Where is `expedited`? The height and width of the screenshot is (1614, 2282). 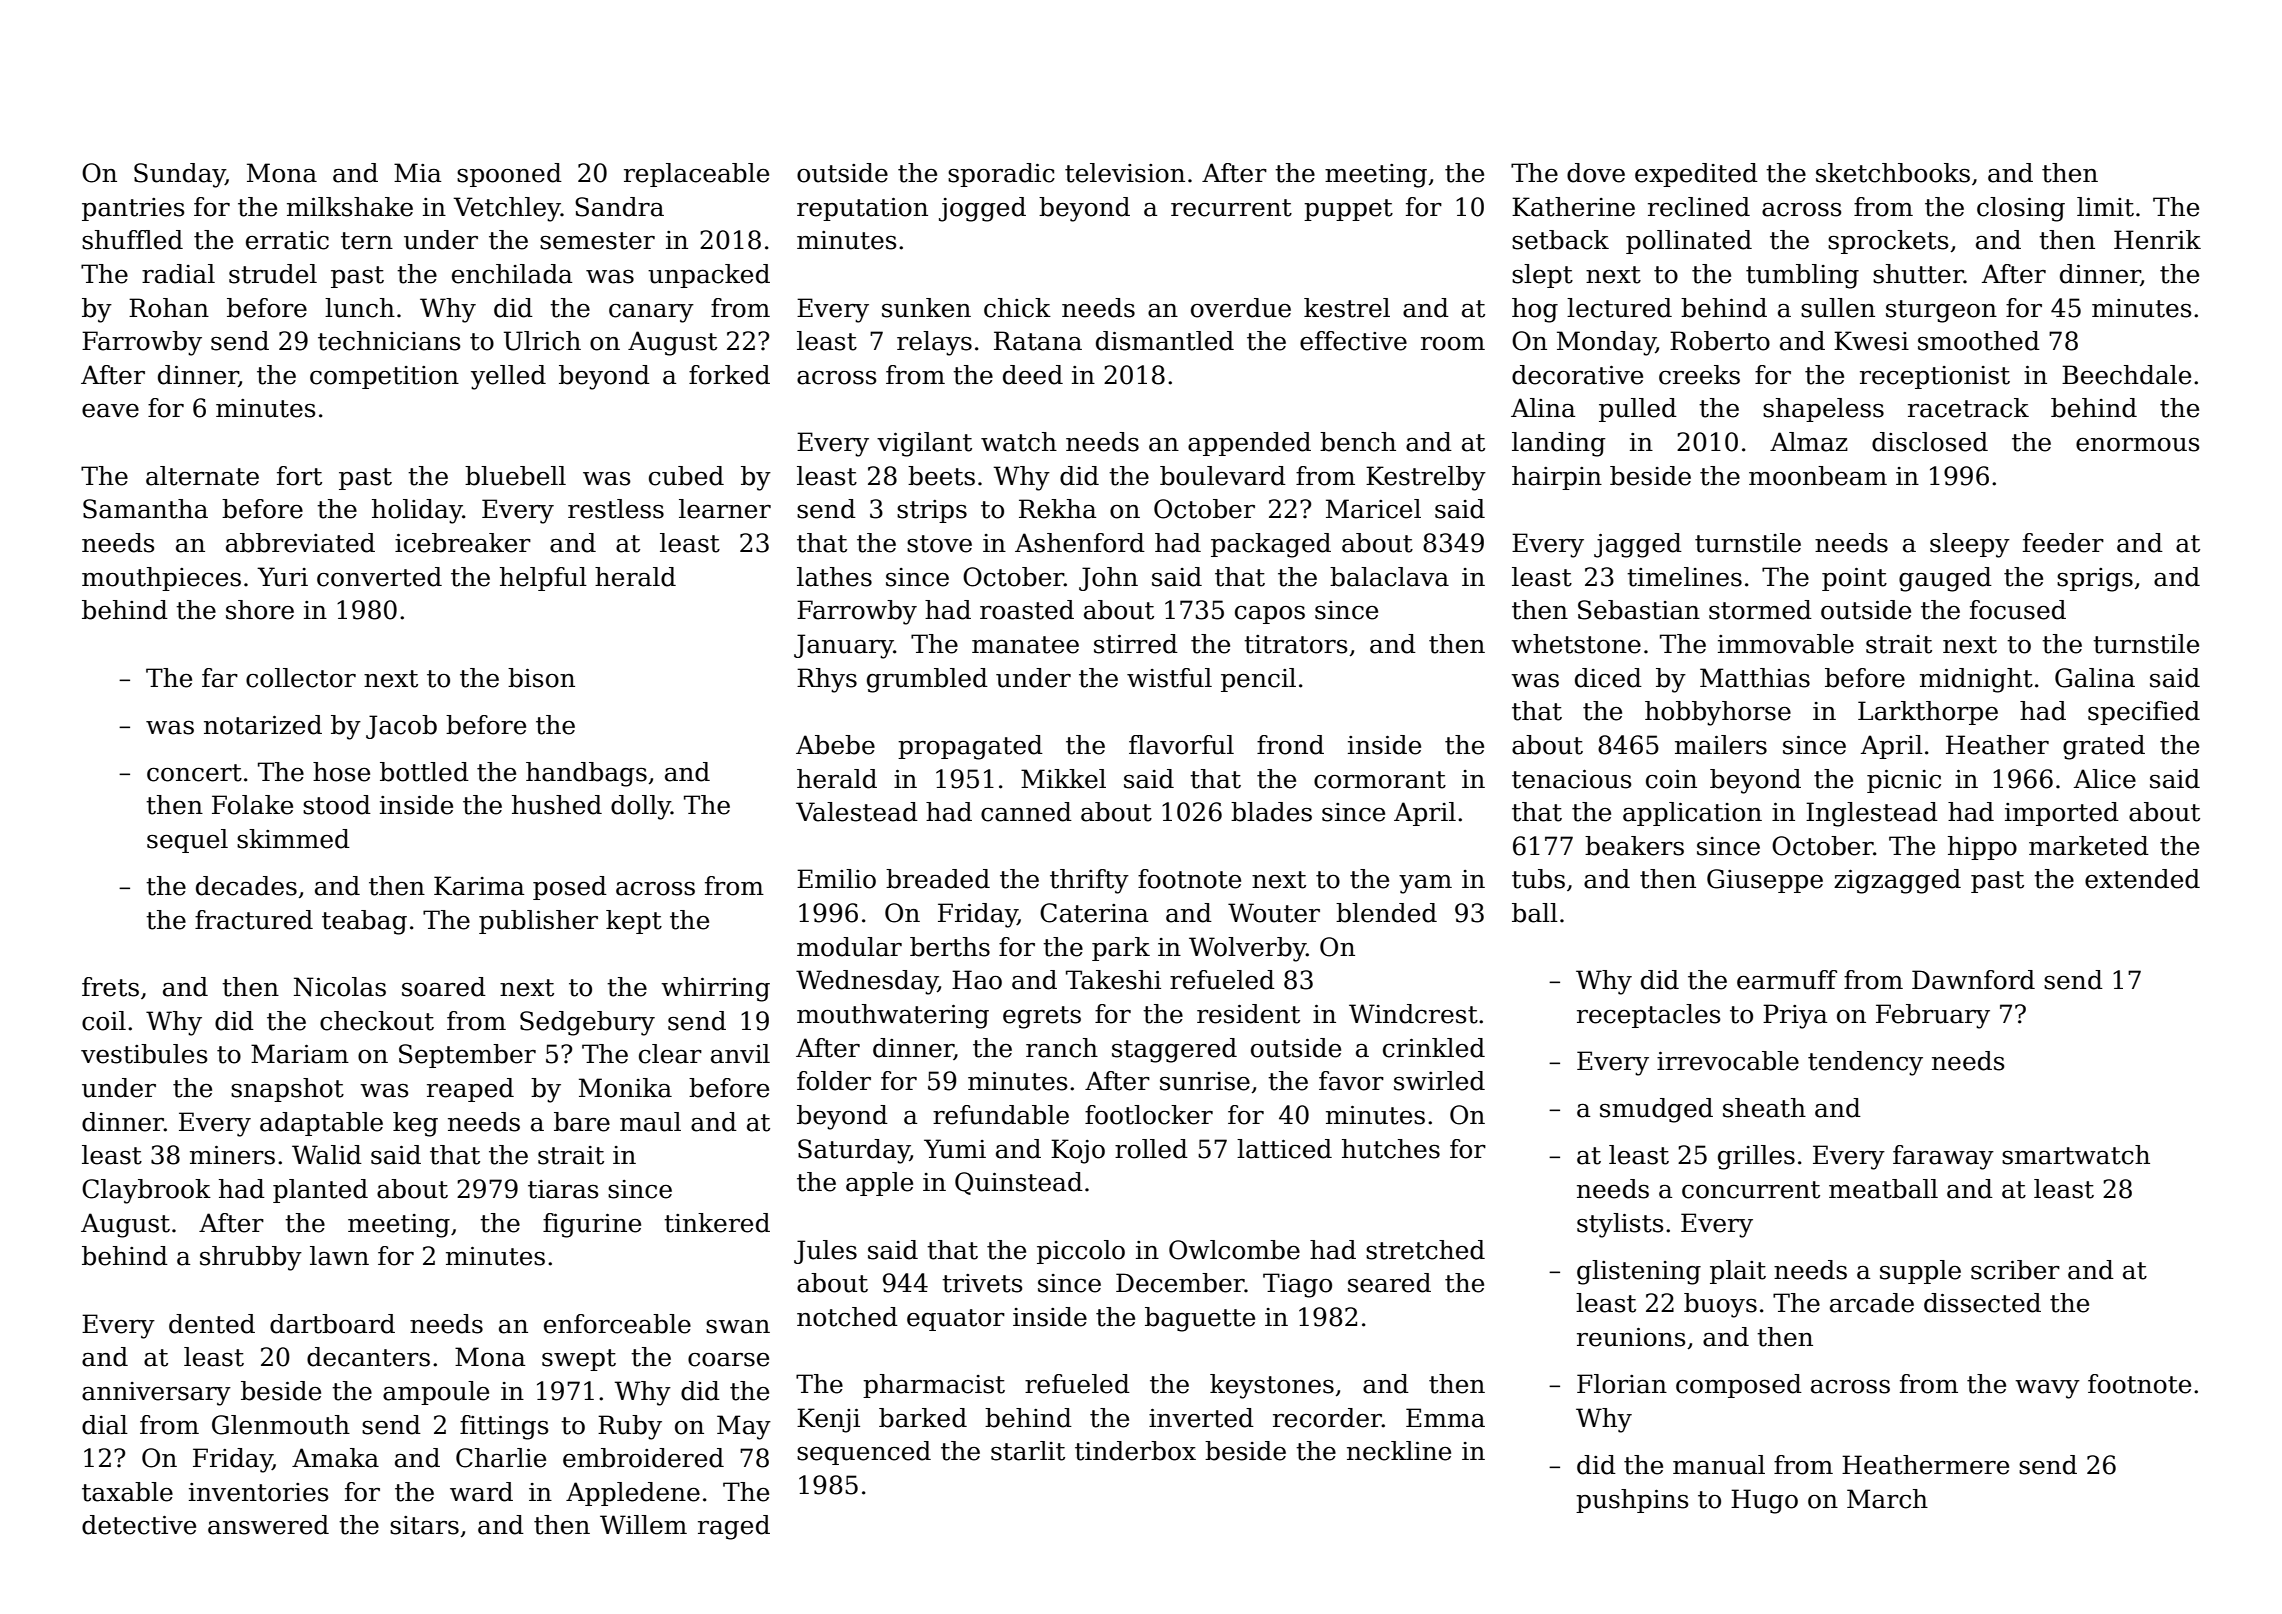
expedited is located at coordinates (1696, 175).
